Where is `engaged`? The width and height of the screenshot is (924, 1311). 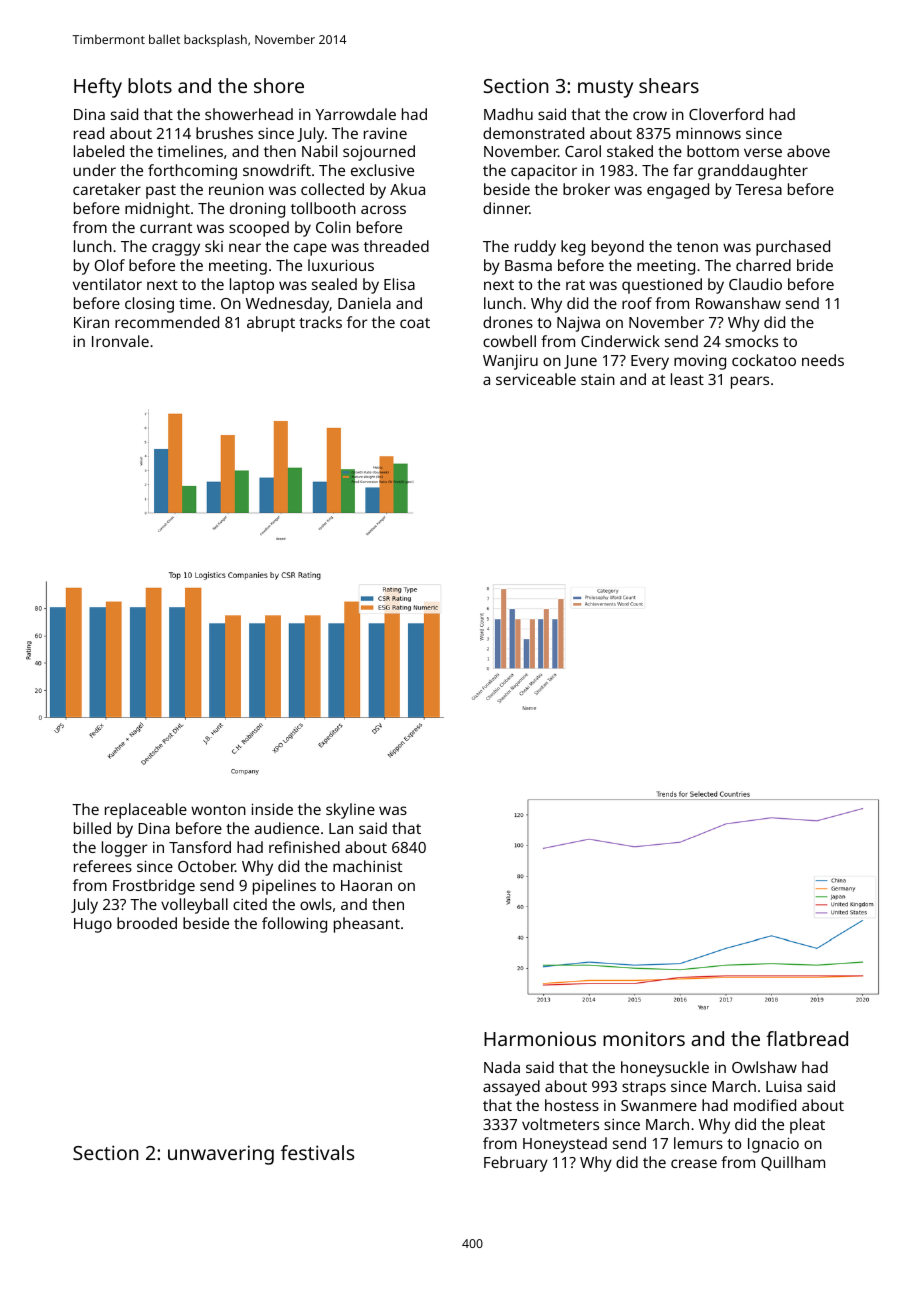
engaged is located at coordinates (678, 191).
